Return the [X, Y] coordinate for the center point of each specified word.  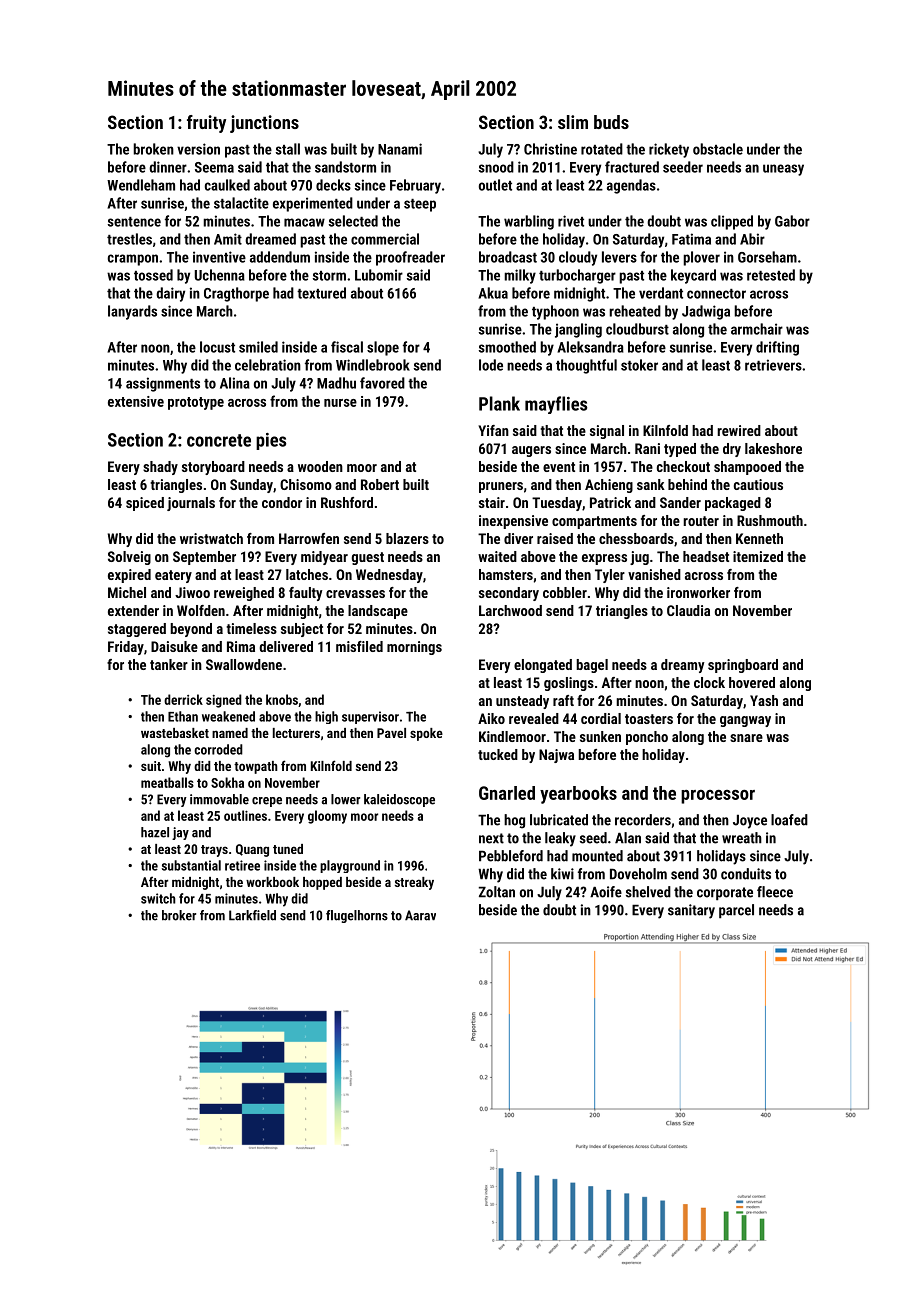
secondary [509, 594]
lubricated [559, 820]
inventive [219, 257]
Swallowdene [244, 664]
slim [573, 122]
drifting [777, 348]
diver [518, 538]
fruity [206, 124]
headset [706, 556]
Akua [493, 293]
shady [160, 468]
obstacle [718, 149]
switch [158, 898]
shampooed [747, 468]
